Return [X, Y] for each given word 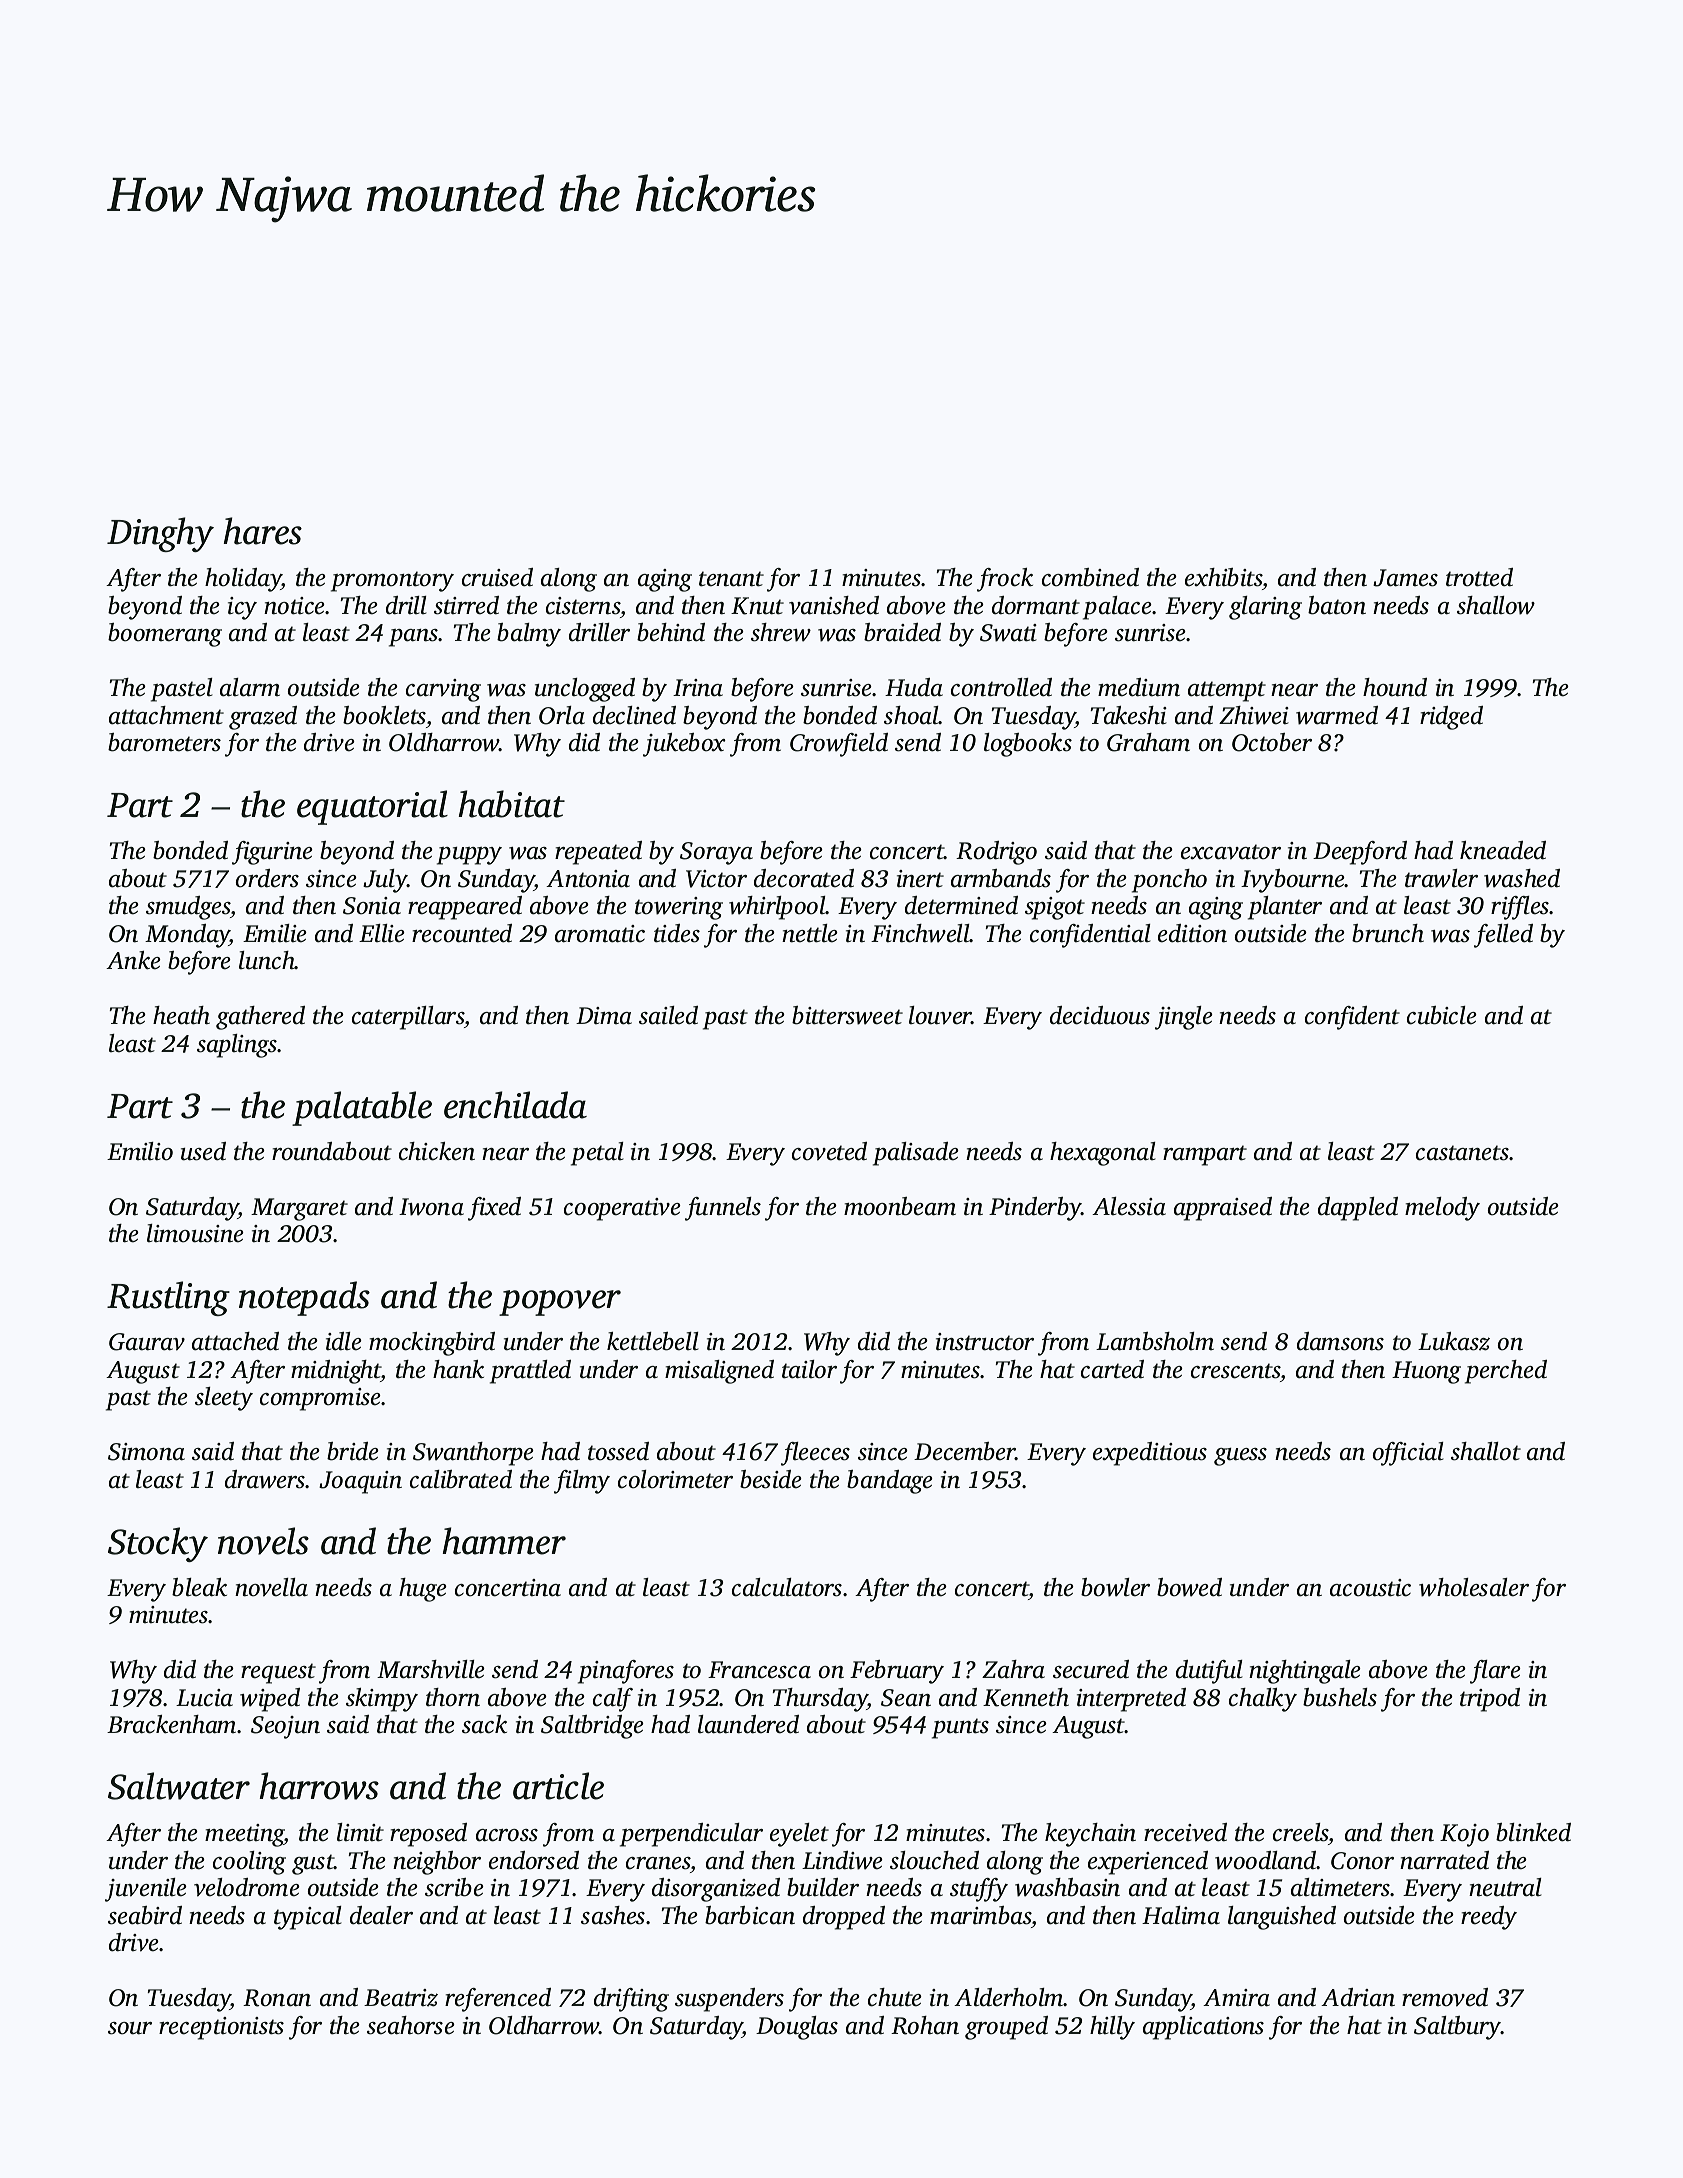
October [1272, 742]
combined [1090, 577]
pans [413, 638]
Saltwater [179, 1786]
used [203, 1151]
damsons [1340, 1341]
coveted [829, 1151]
